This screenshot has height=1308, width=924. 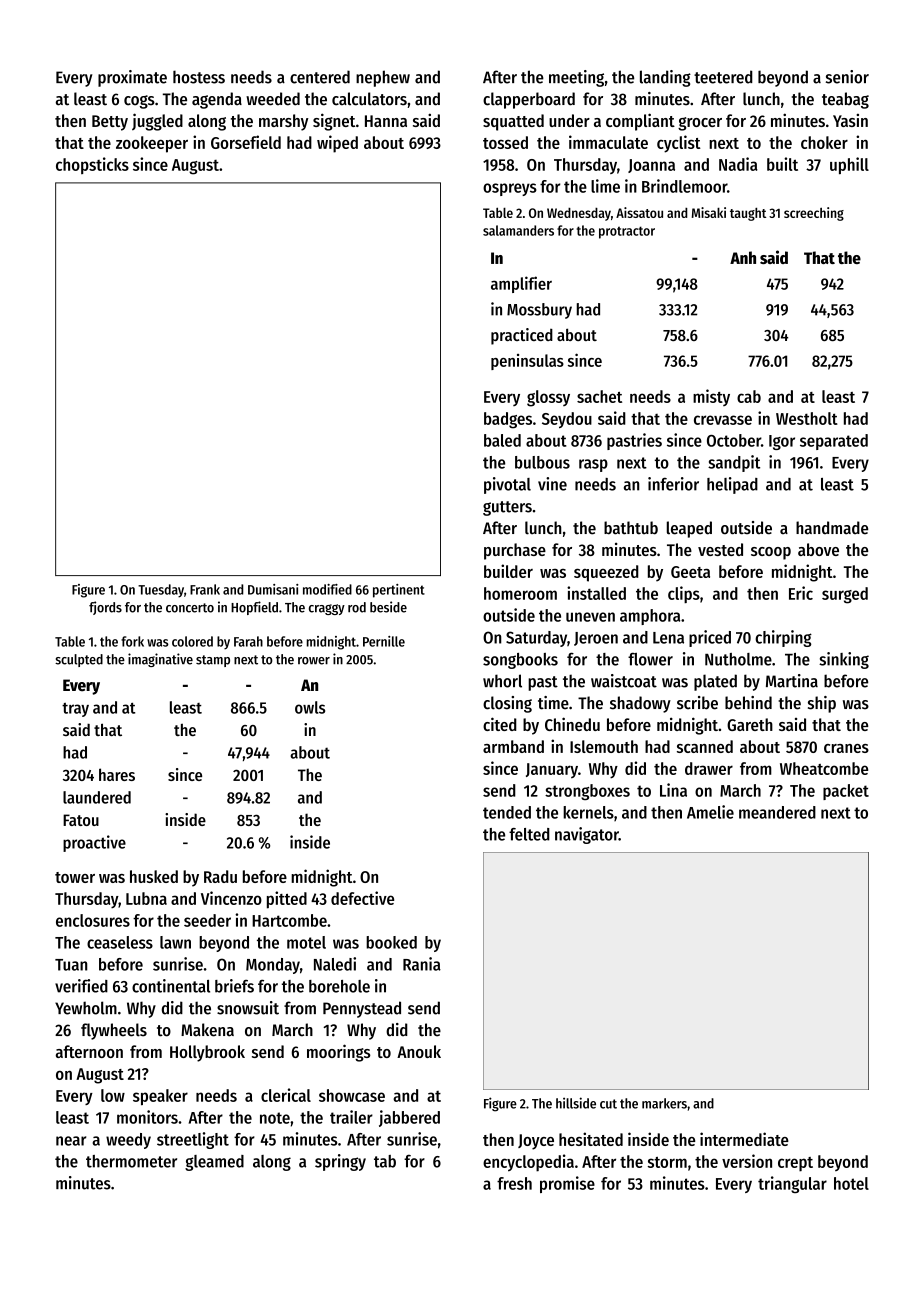 What do you see at coordinates (507, 485) in the screenshot?
I see `pivotal` at bounding box center [507, 485].
